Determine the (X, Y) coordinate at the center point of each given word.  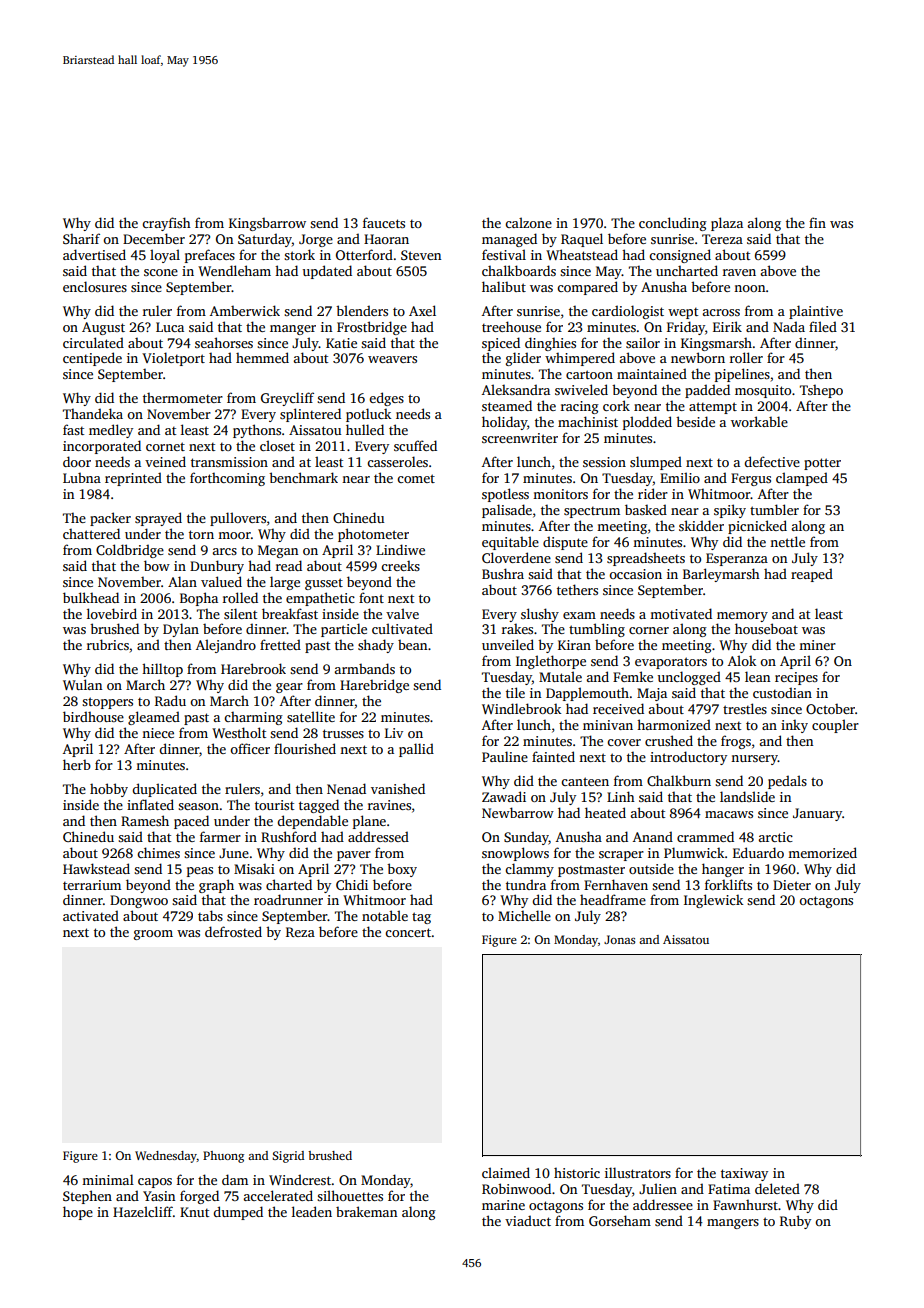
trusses (343, 733)
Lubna (82, 478)
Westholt (239, 732)
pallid (416, 750)
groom (153, 935)
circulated (93, 342)
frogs (736, 742)
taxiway (744, 1174)
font (371, 597)
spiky (730, 511)
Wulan (82, 684)
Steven (421, 255)
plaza (727, 224)
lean (757, 676)
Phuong (223, 1157)
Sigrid (288, 1157)
